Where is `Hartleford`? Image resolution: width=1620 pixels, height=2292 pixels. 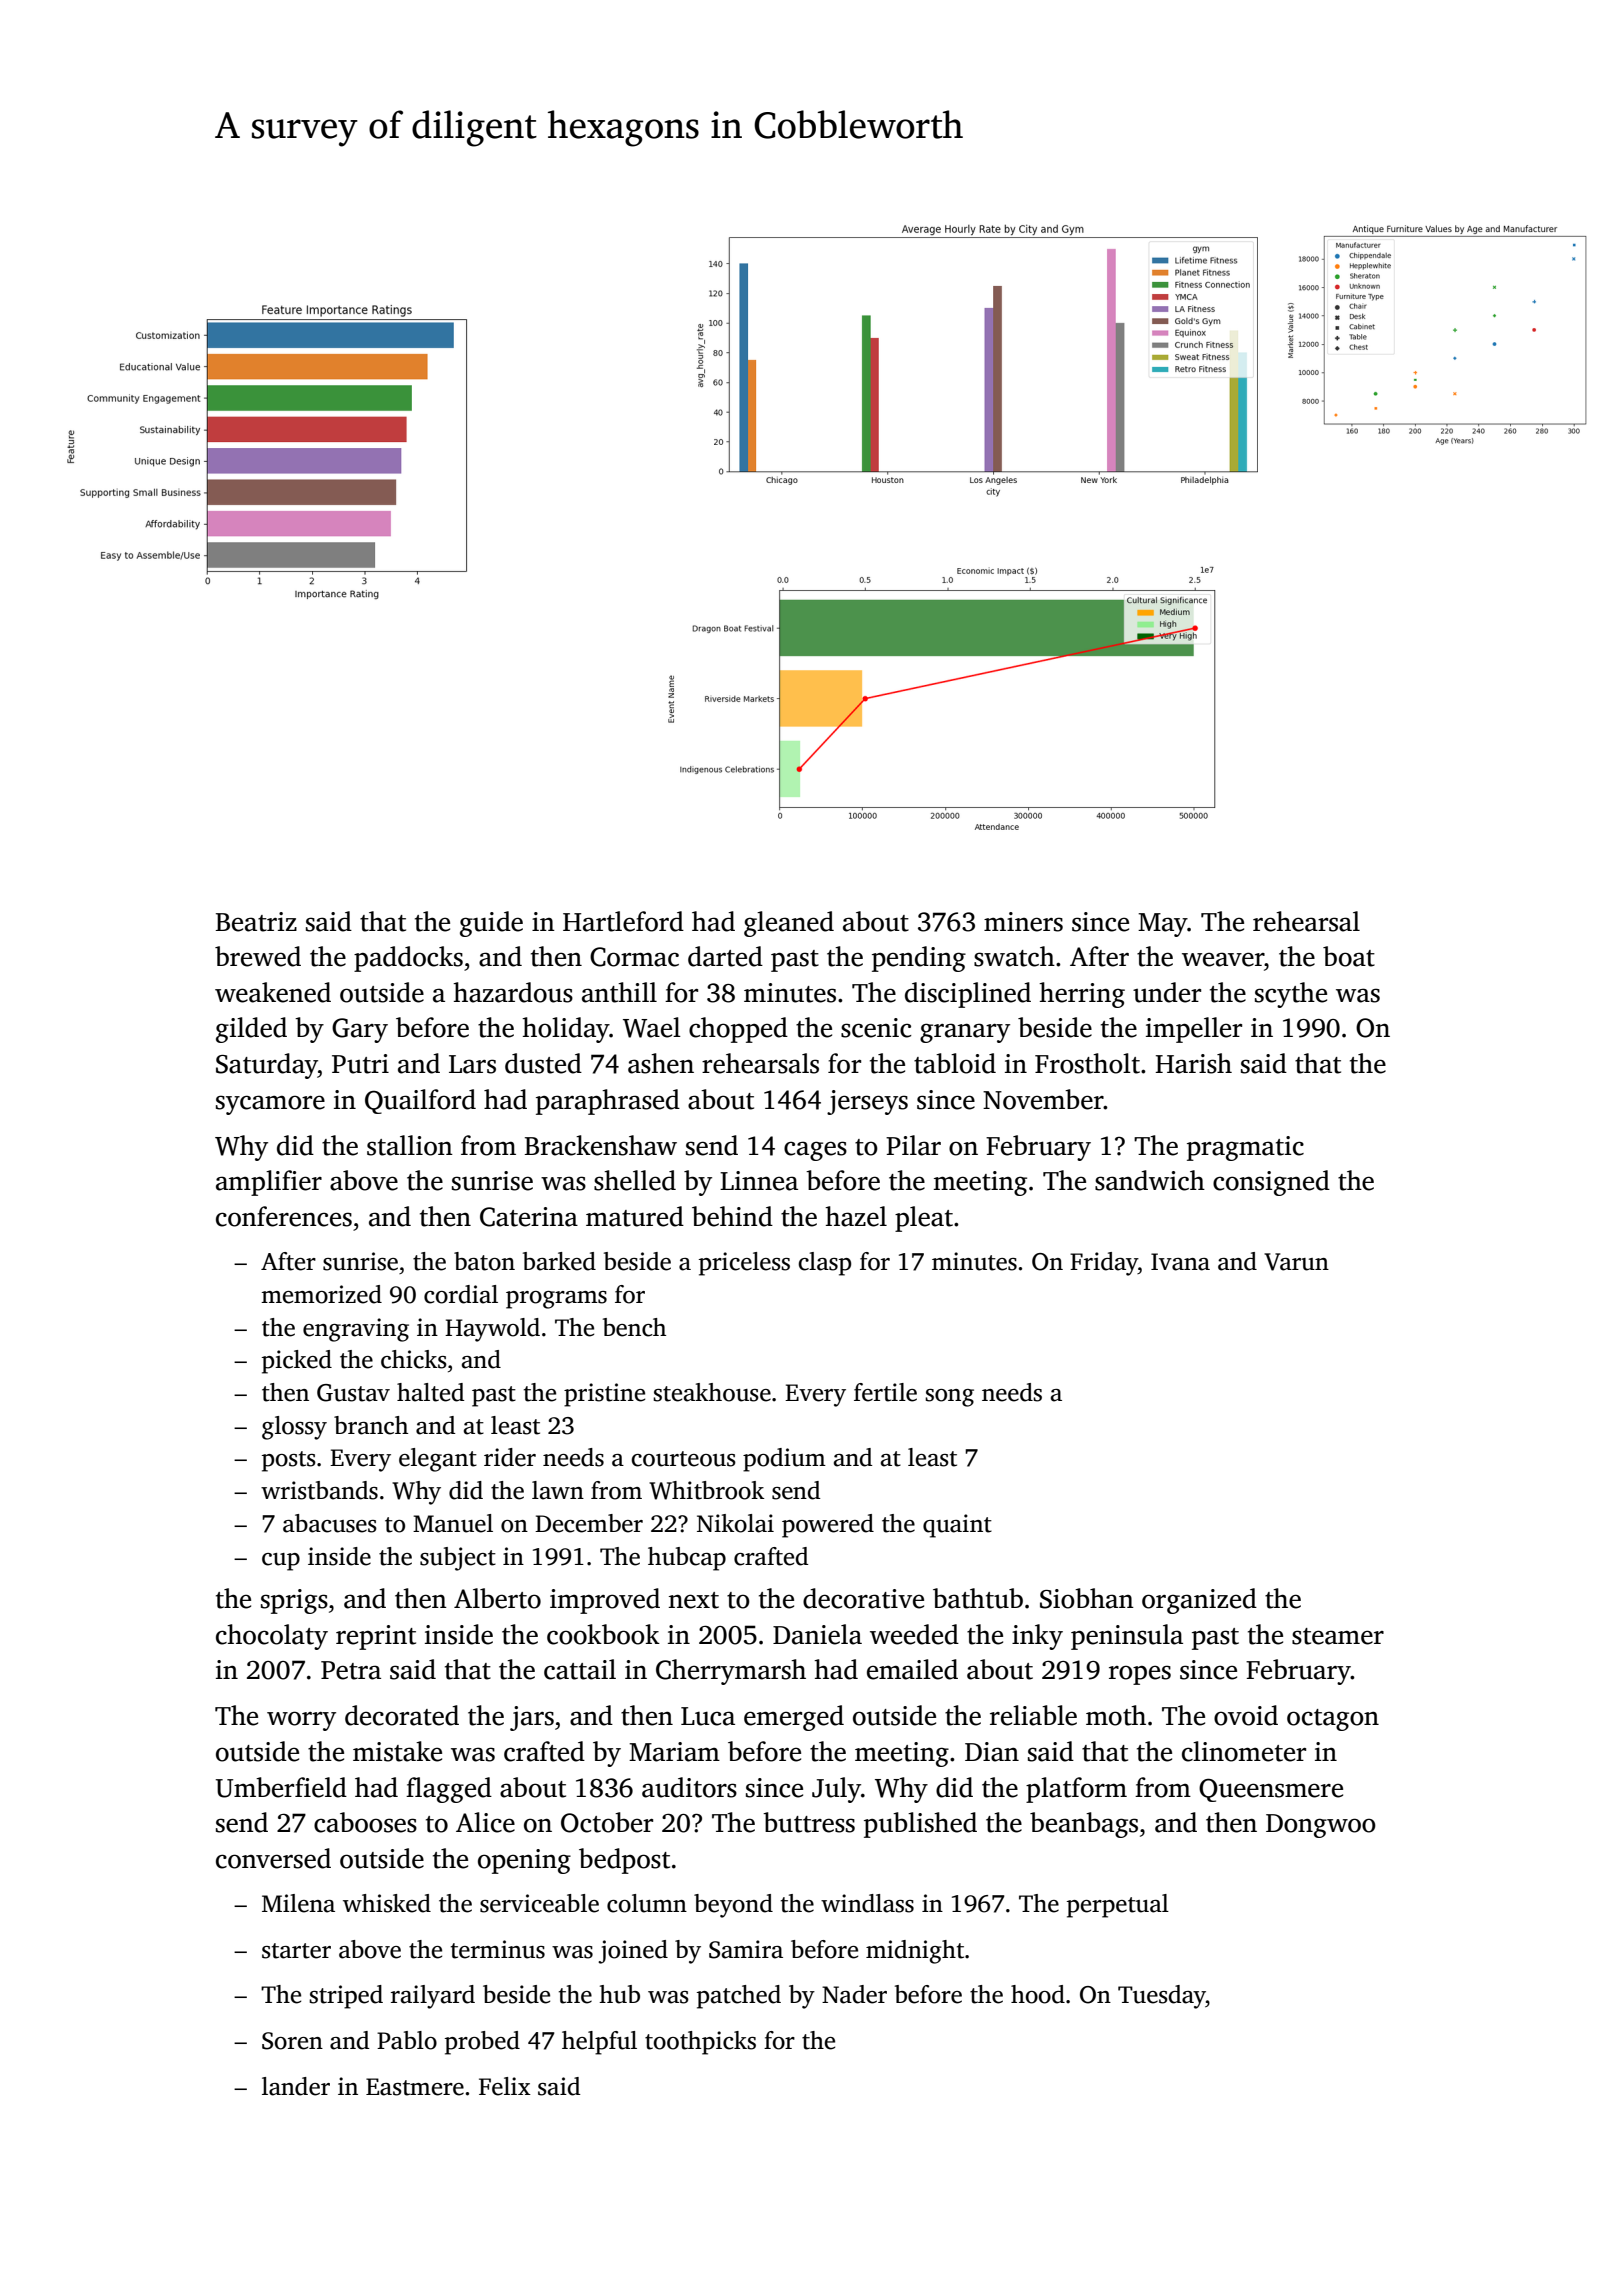
Hartleford is located at coordinates (623, 921).
